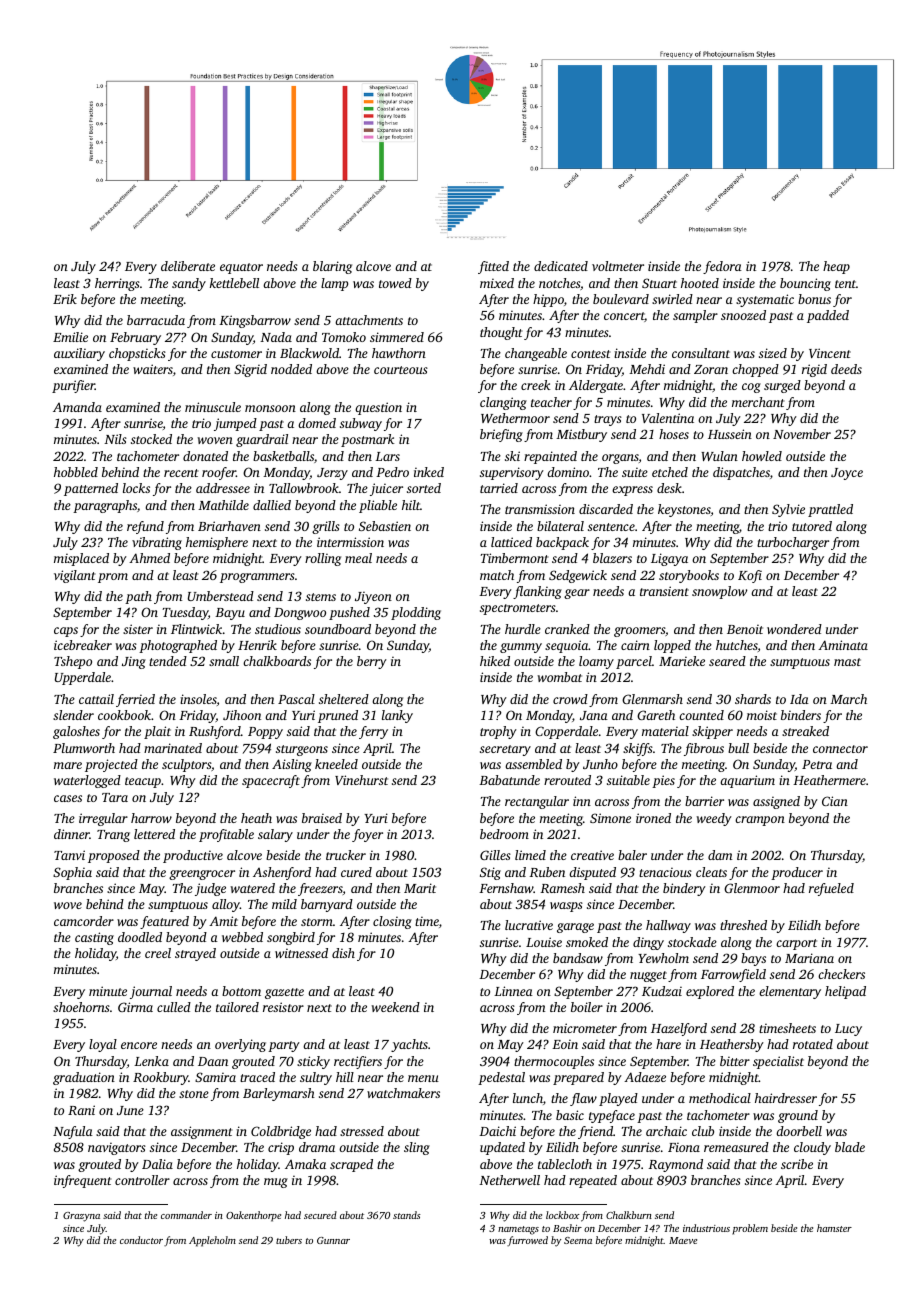  Describe the element at coordinates (84, 1078) in the screenshot. I see `graduation` at that location.
